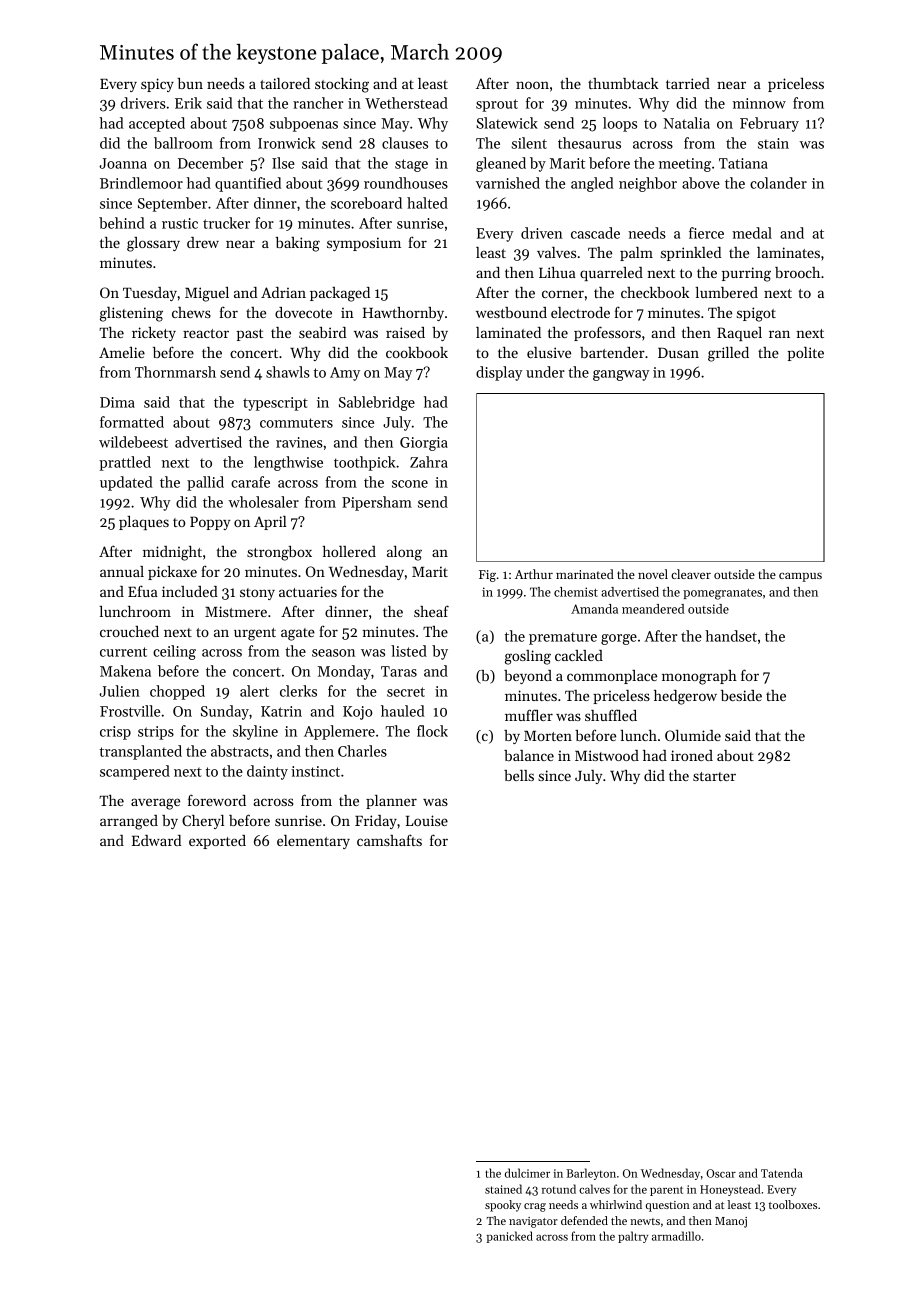 The height and width of the screenshot is (1308, 924). Describe the element at coordinates (691, 574) in the screenshot. I see `cleaver` at that location.
